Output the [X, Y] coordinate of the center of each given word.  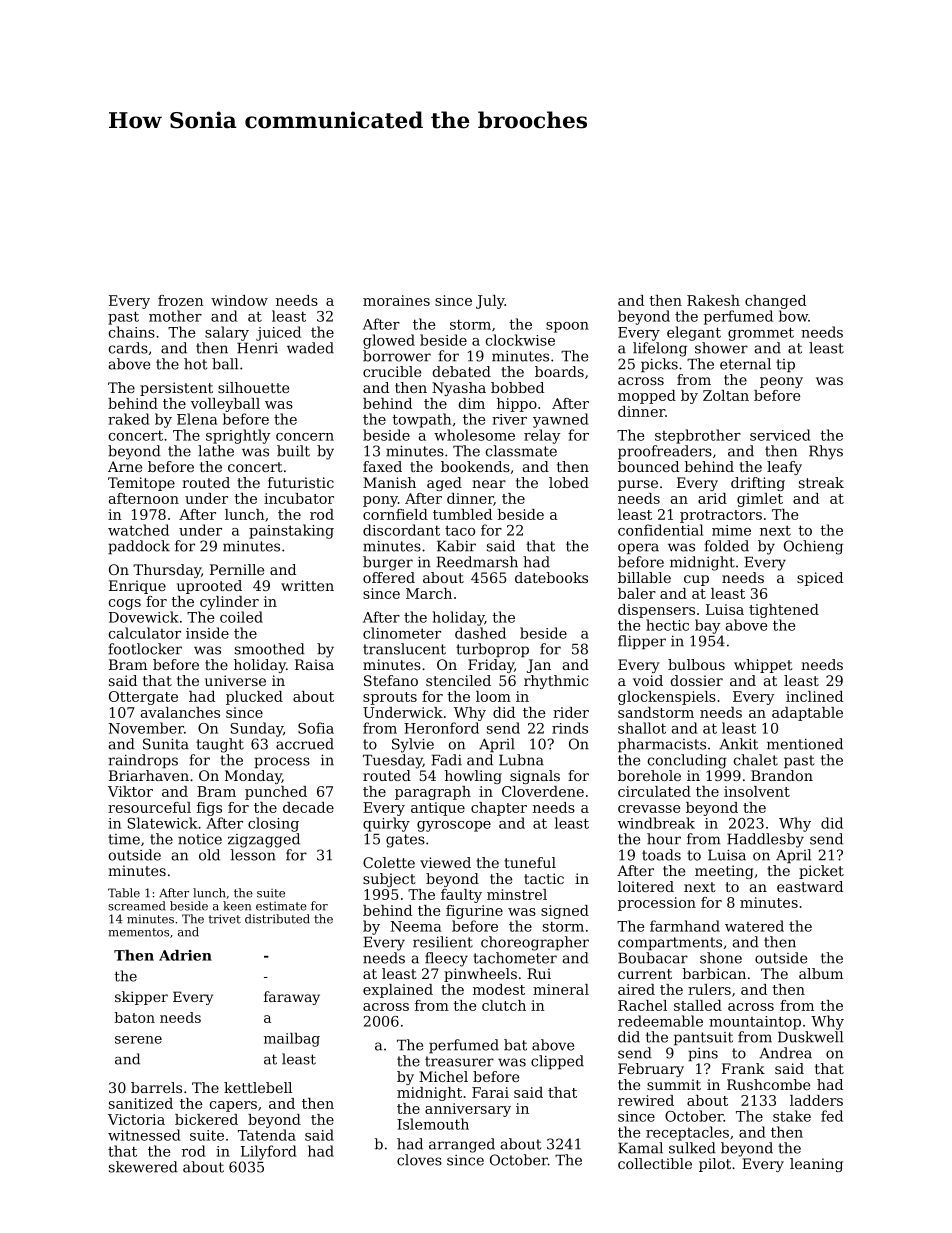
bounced [648, 466]
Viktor [130, 791]
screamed [137, 906]
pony [380, 501]
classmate [521, 451]
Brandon [782, 775]
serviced [780, 435]
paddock [139, 547]
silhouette [253, 387]
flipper [642, 642]
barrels [156, 1087]
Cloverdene [543, 791]
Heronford [441, 728]
